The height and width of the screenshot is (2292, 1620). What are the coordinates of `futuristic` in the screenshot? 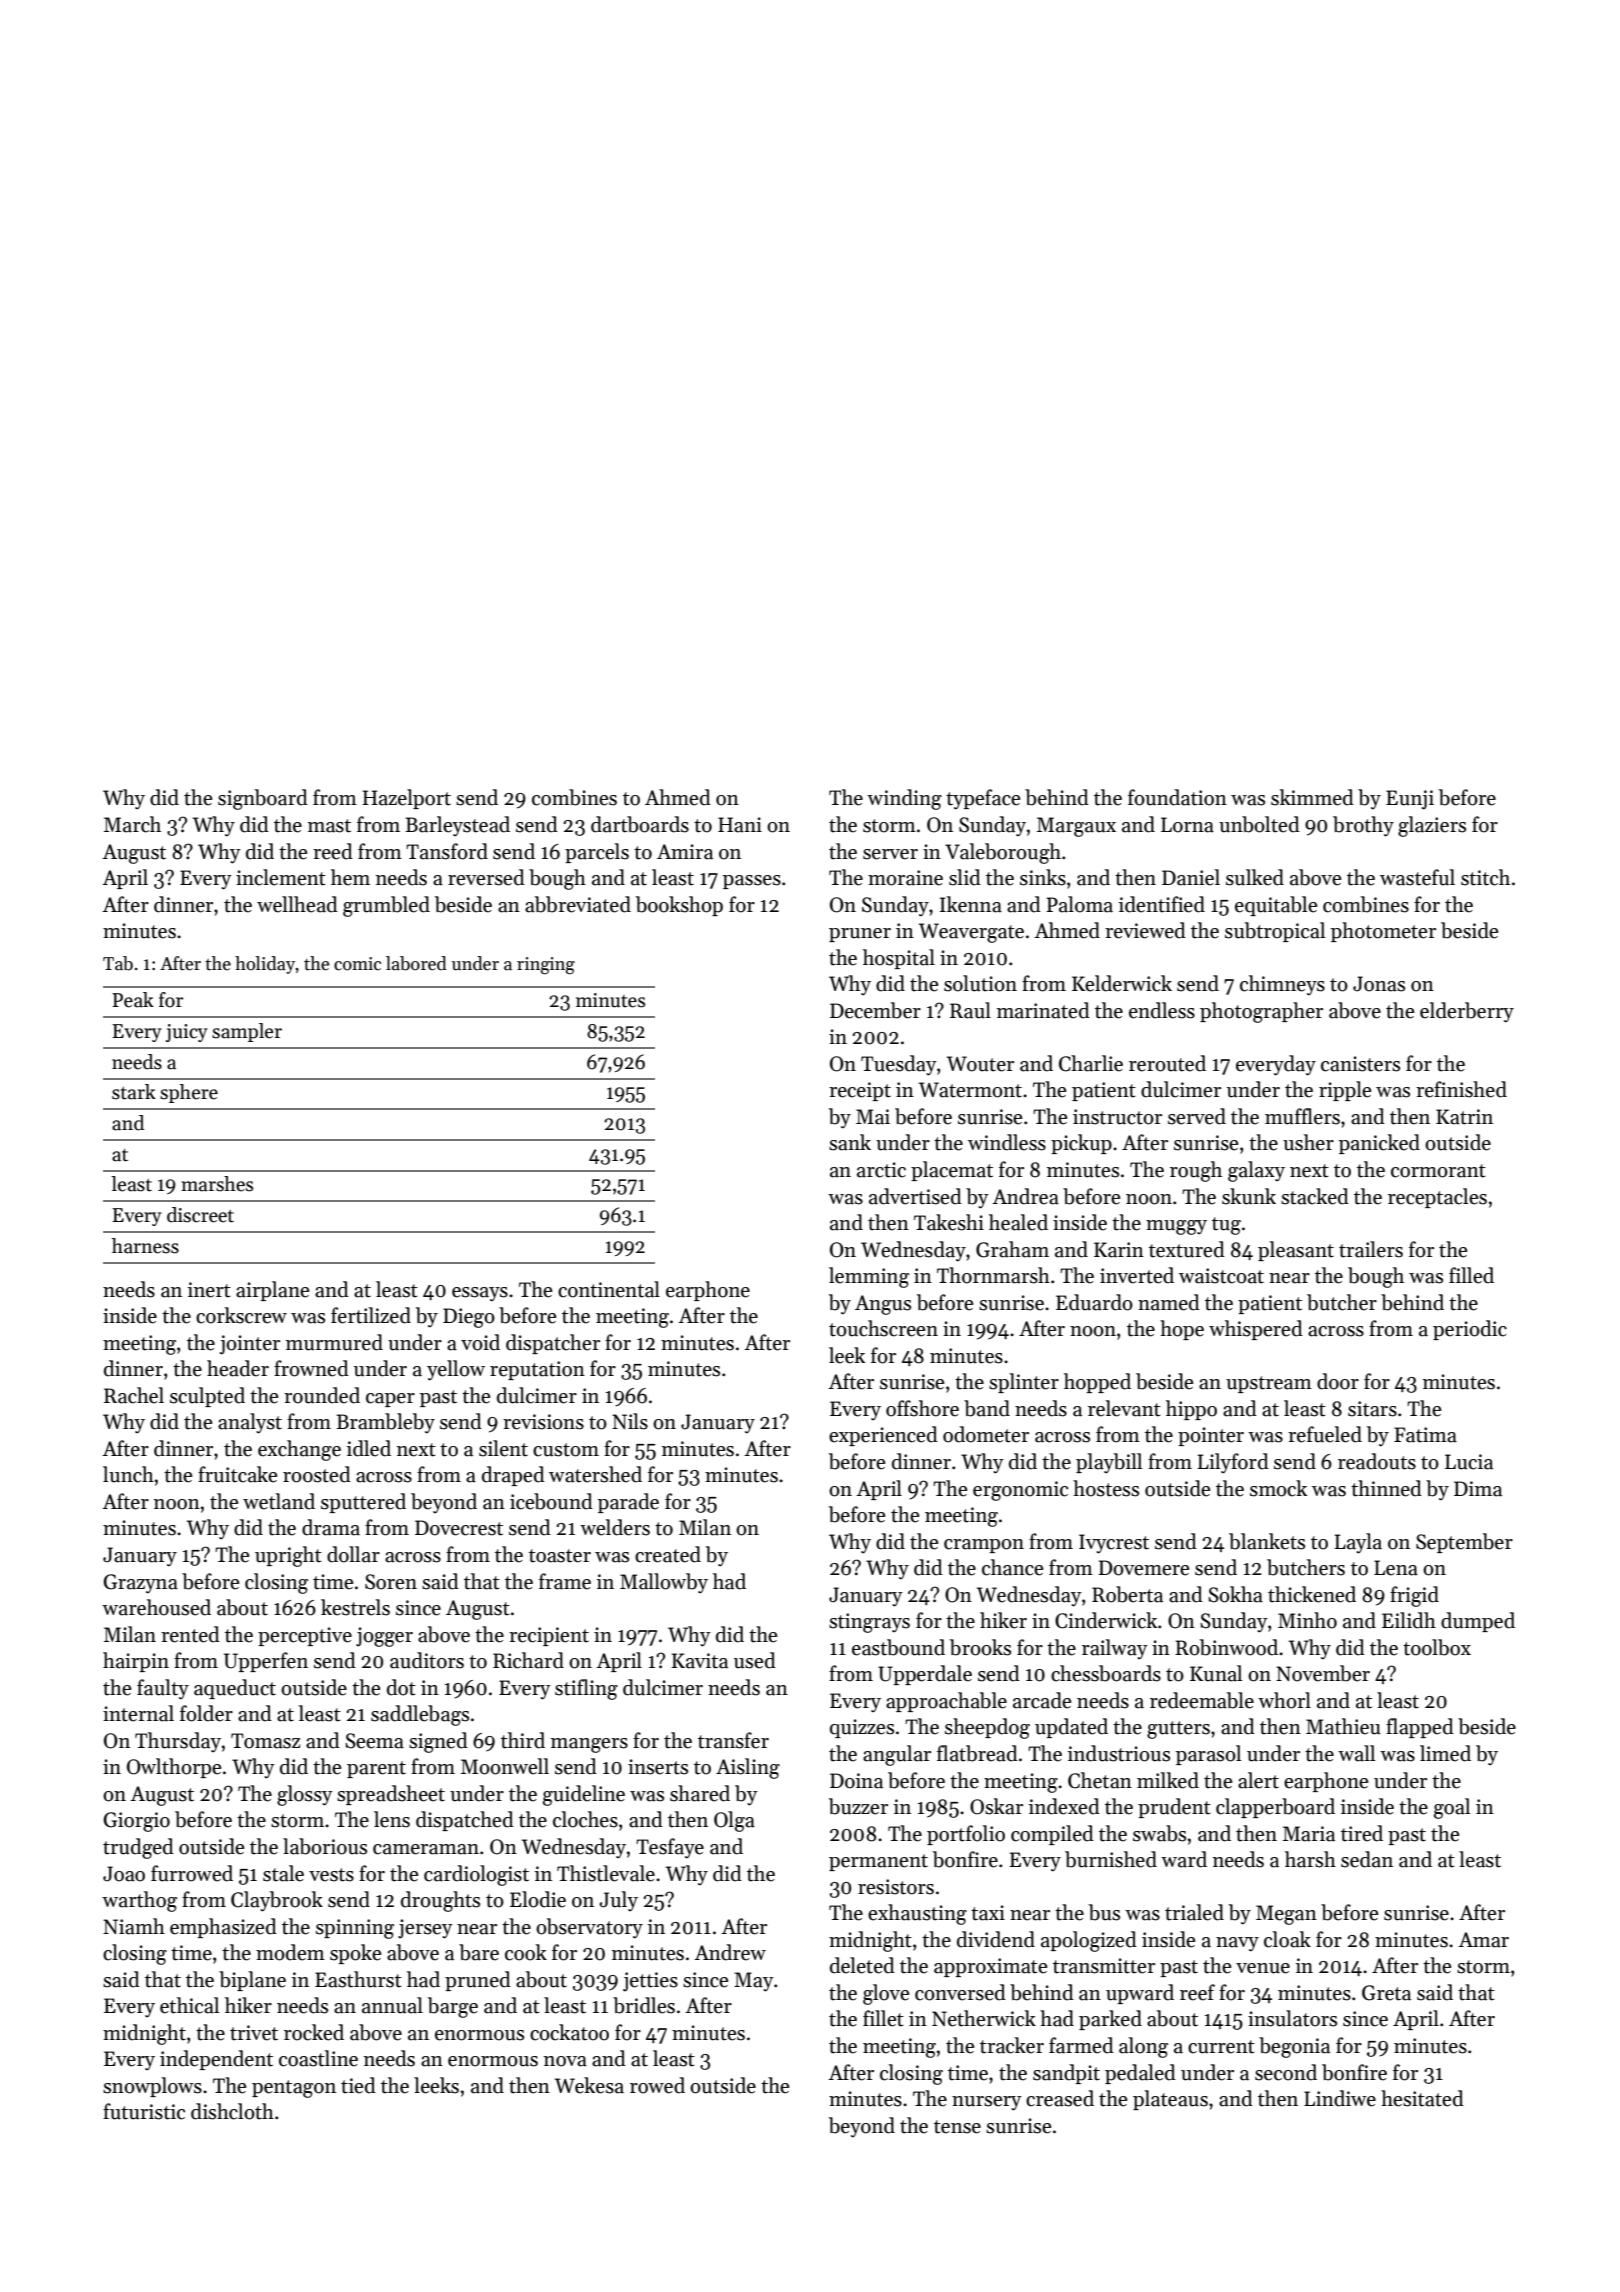 It's located at (144, 2111).
